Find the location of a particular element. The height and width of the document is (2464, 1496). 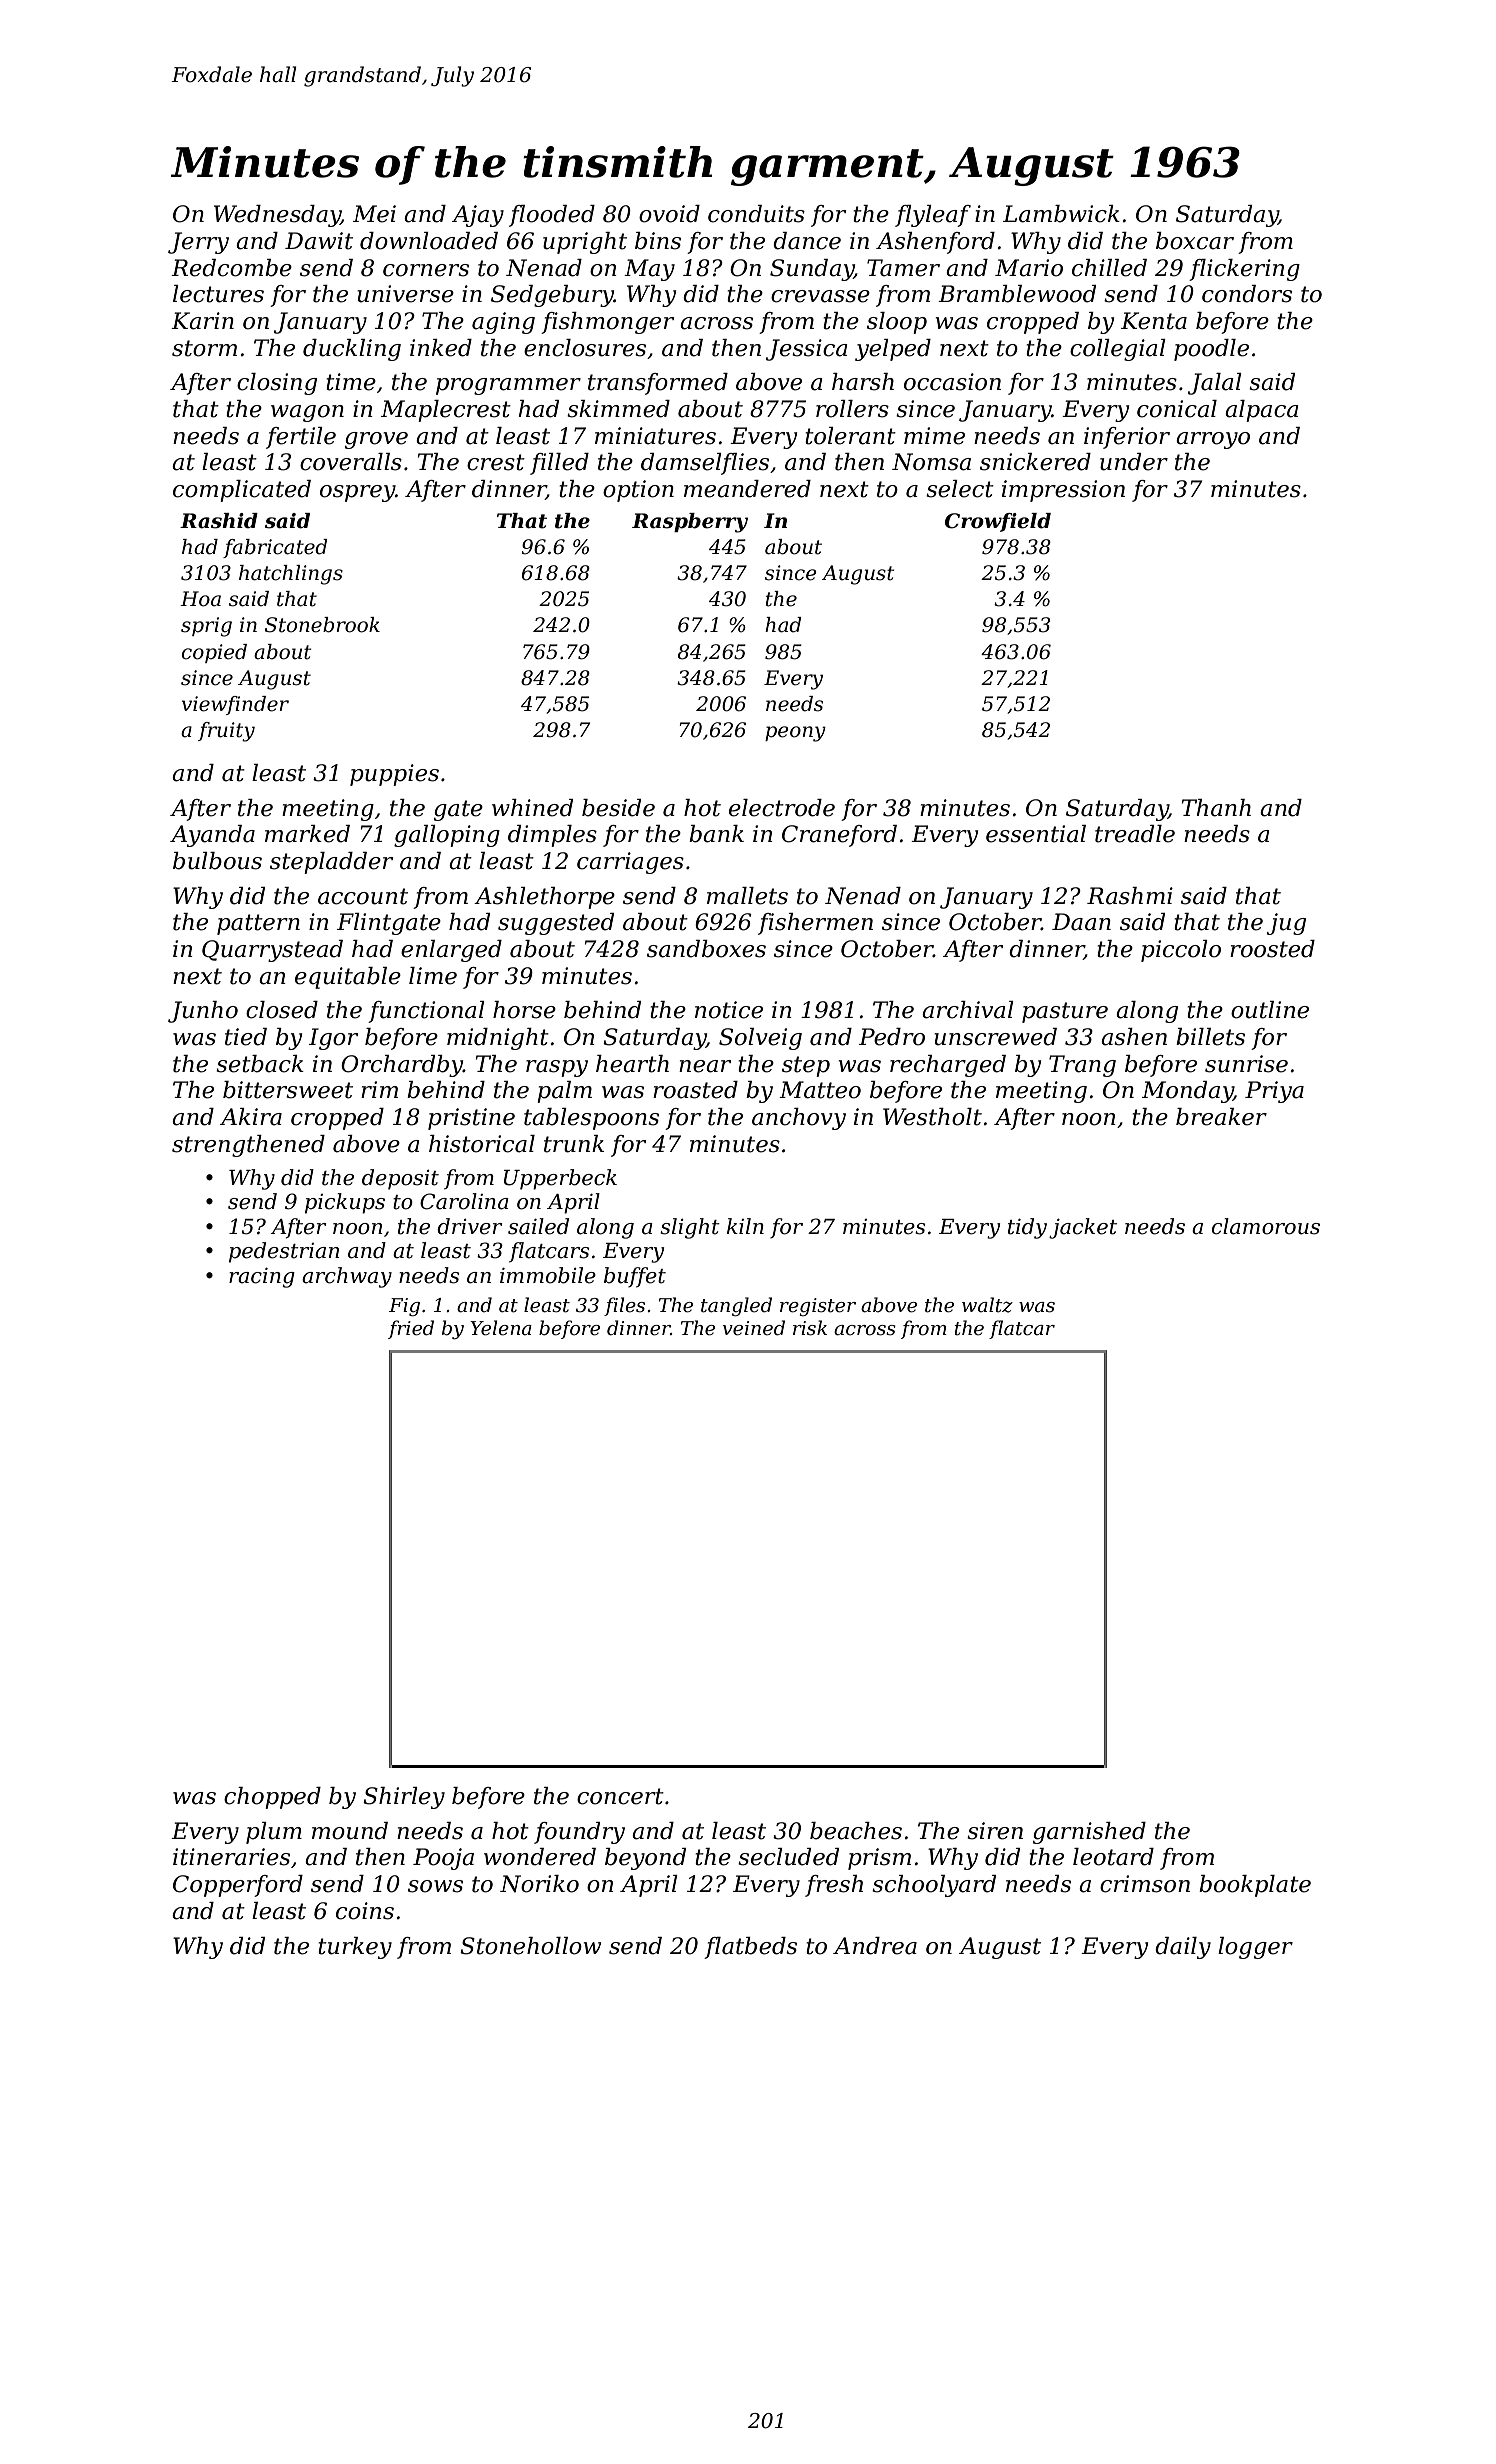

Shirley is located at coordinates (404, 1798).
